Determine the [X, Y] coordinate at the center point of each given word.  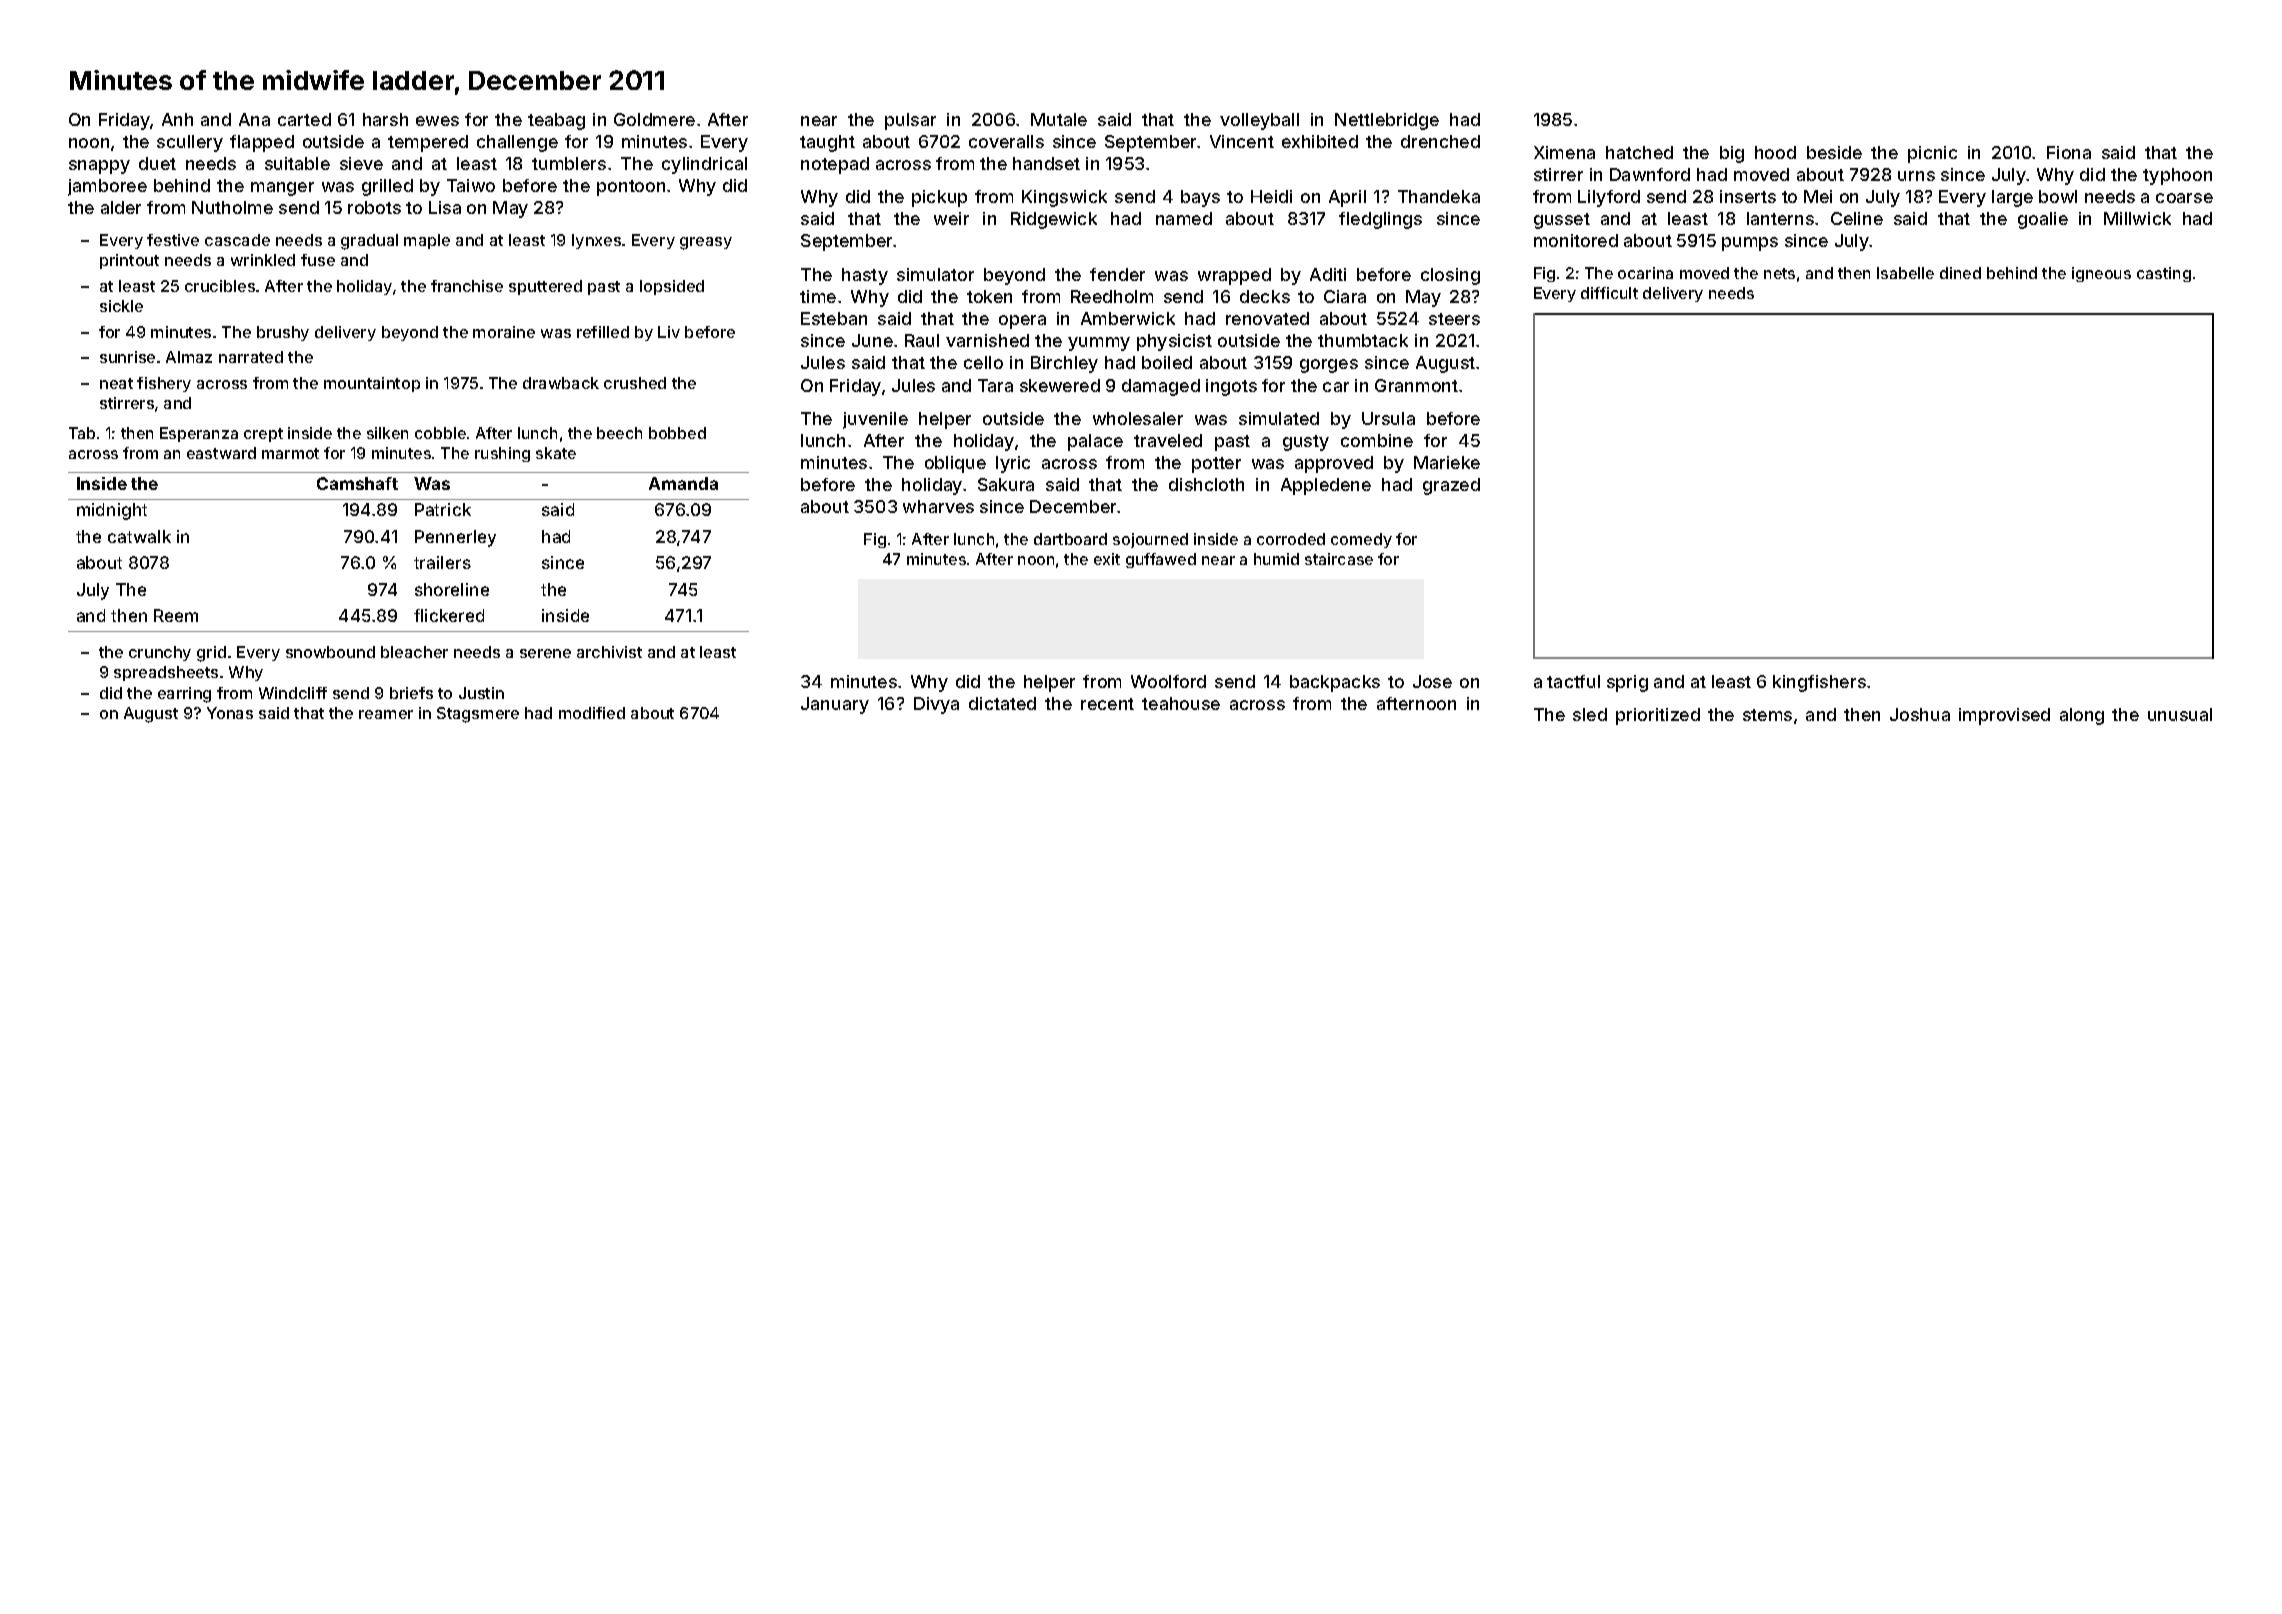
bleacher [414, 652]
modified [592, 713]
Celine [1857, 218]
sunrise [127, 357]
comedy [1361, 540]
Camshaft [357, 483]
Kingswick [1064, 198]
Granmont [1416, 385]
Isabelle [1905, 273]
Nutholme [232, 207]
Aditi [1328, 274]
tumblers [569, 163]
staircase [1339, 559]
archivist [609, 652]
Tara [995, 385]
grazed [1451, 486]
